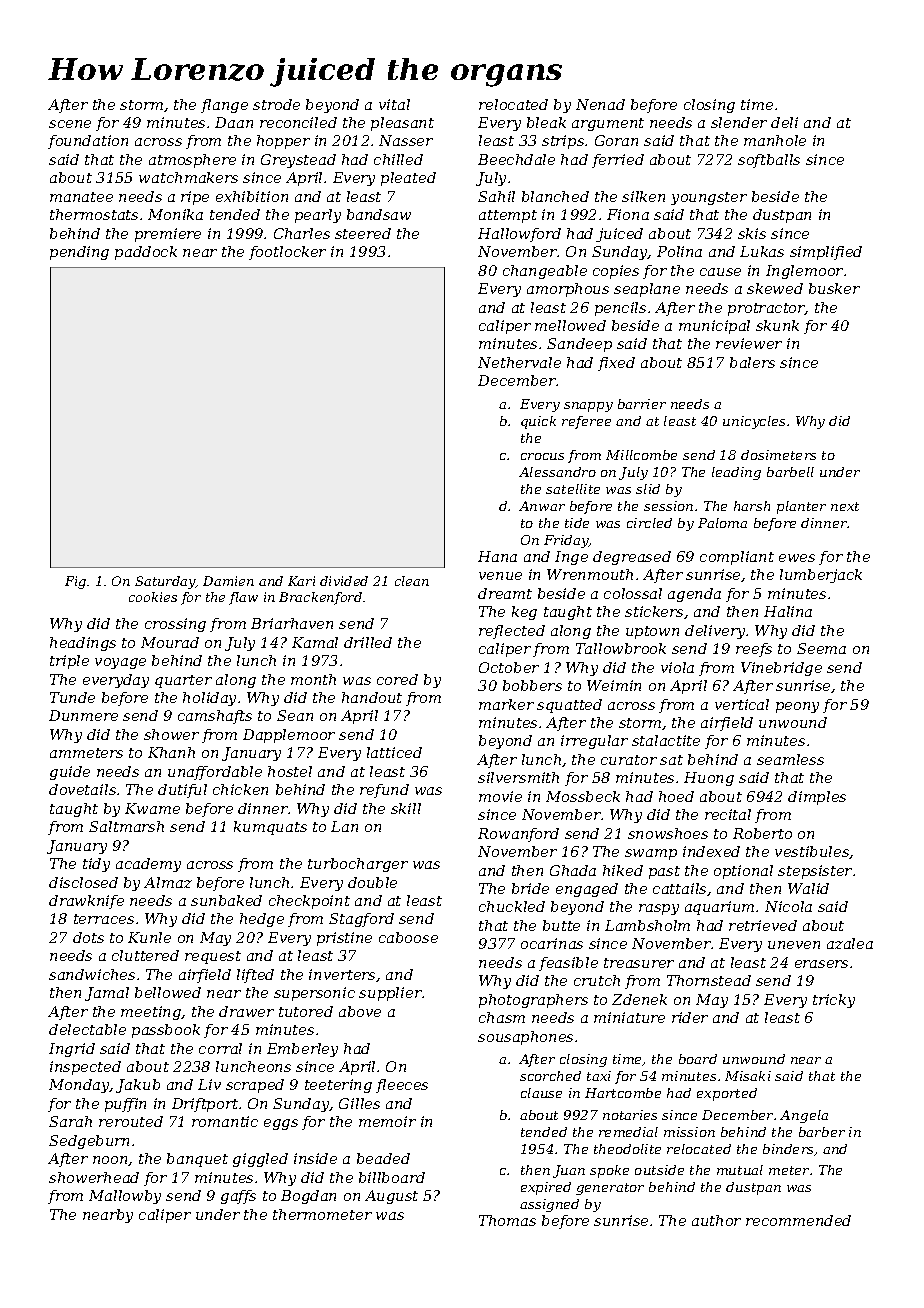 The height and width of the document is (1308, 924). I want to click on dovetails, so click(82, 789).
